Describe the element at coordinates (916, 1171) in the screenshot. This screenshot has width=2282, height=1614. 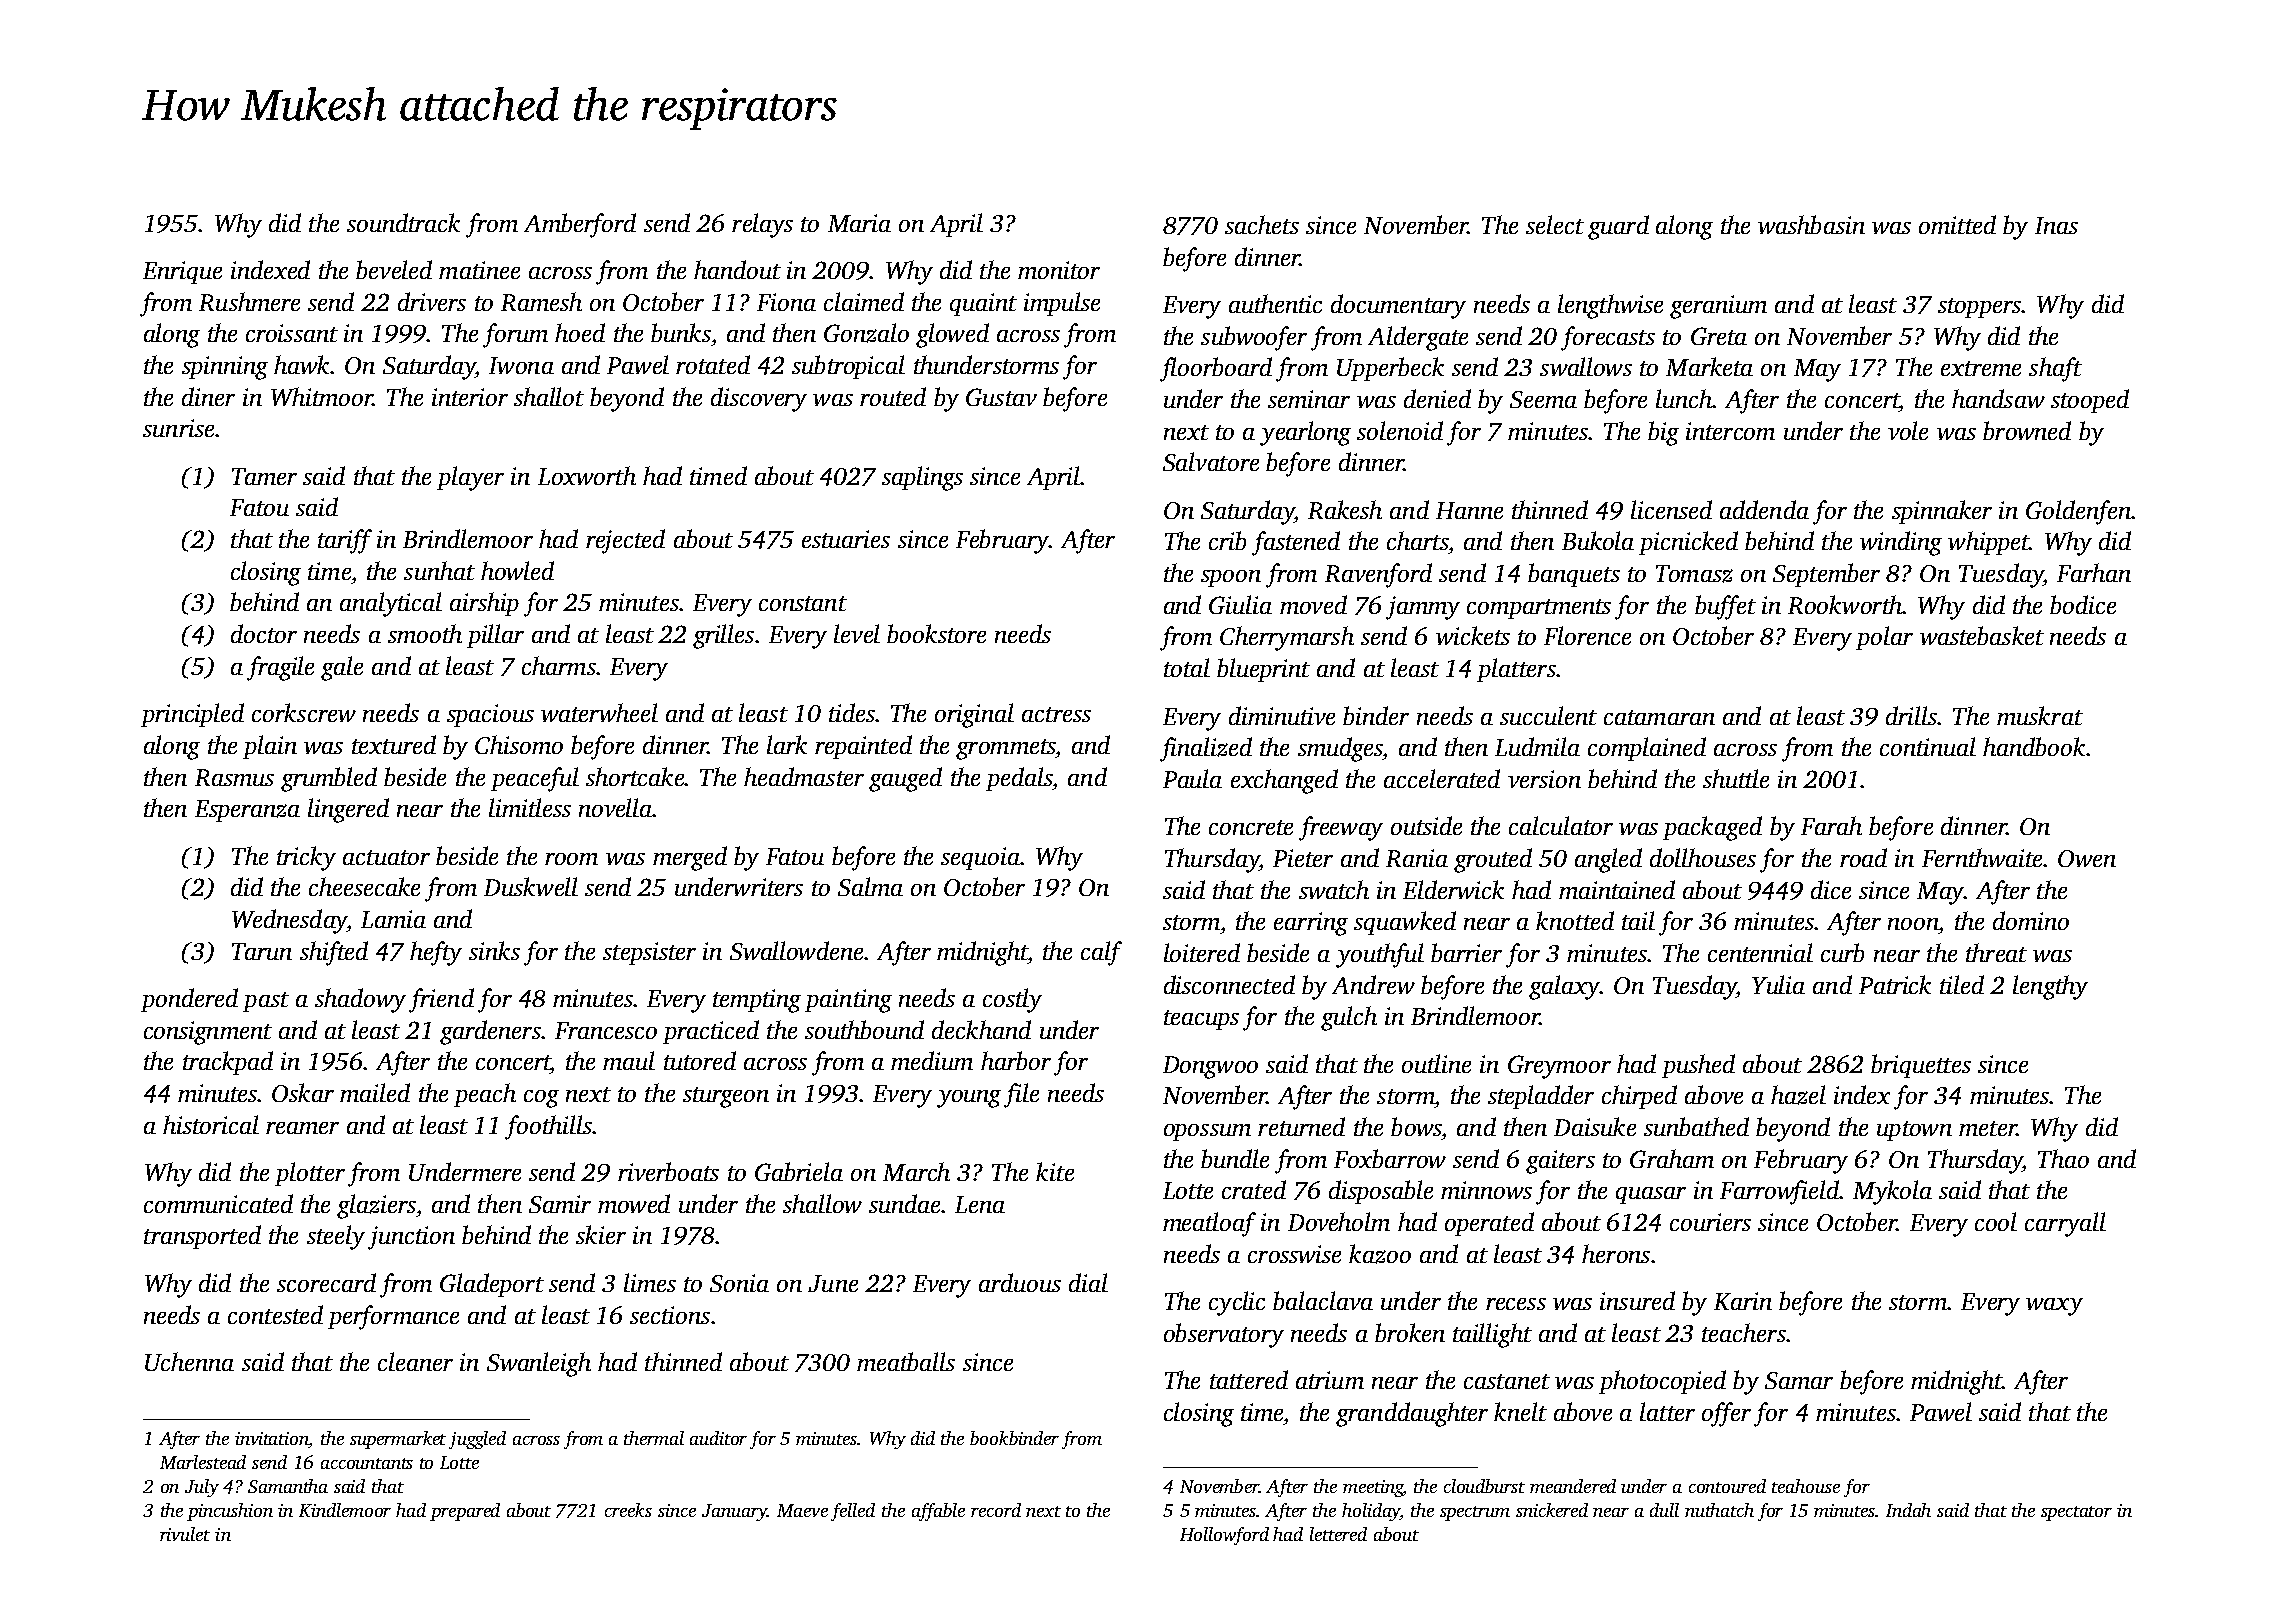
I see `March` at that location.
